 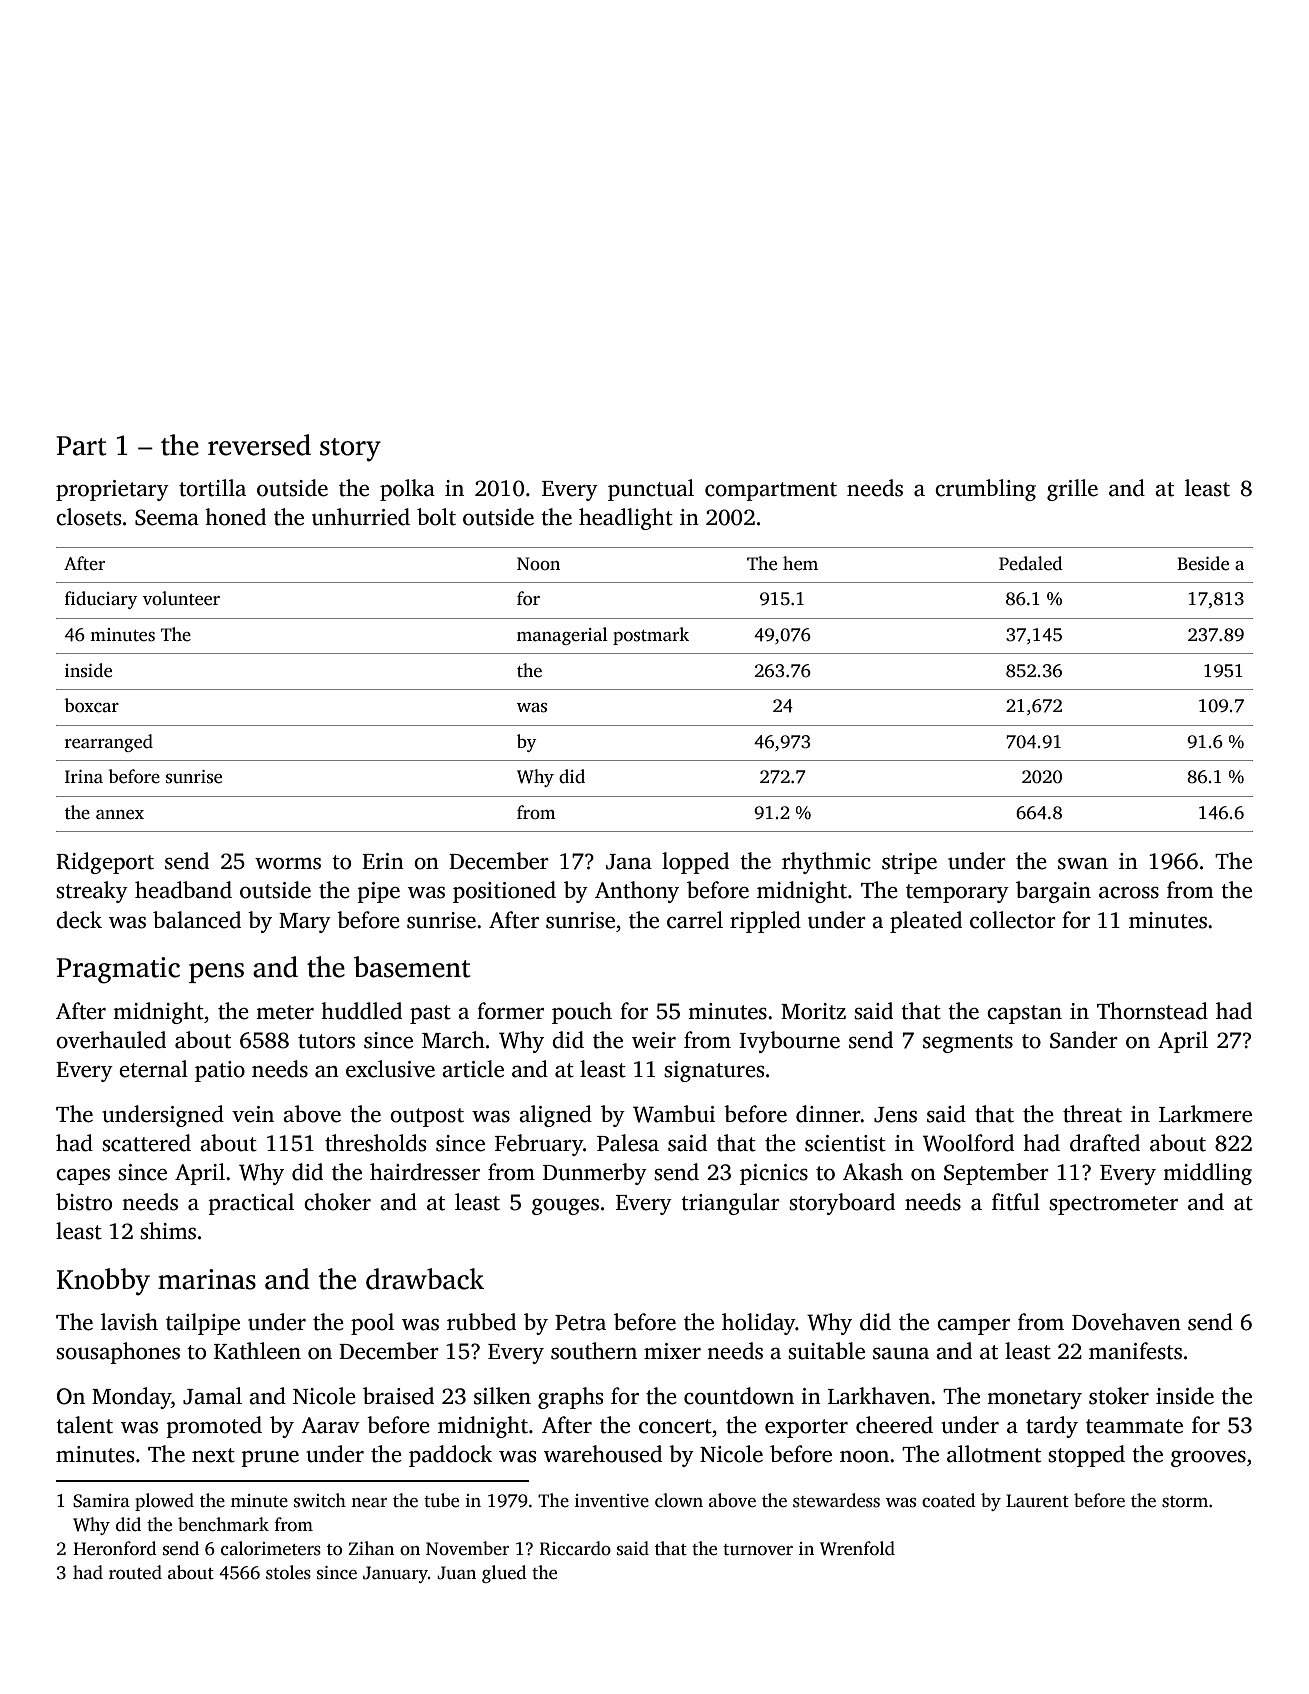 What do you see at coordinates (651, 636) in the screenshot?
I see `postmark` at bounding box center [651, 636].
